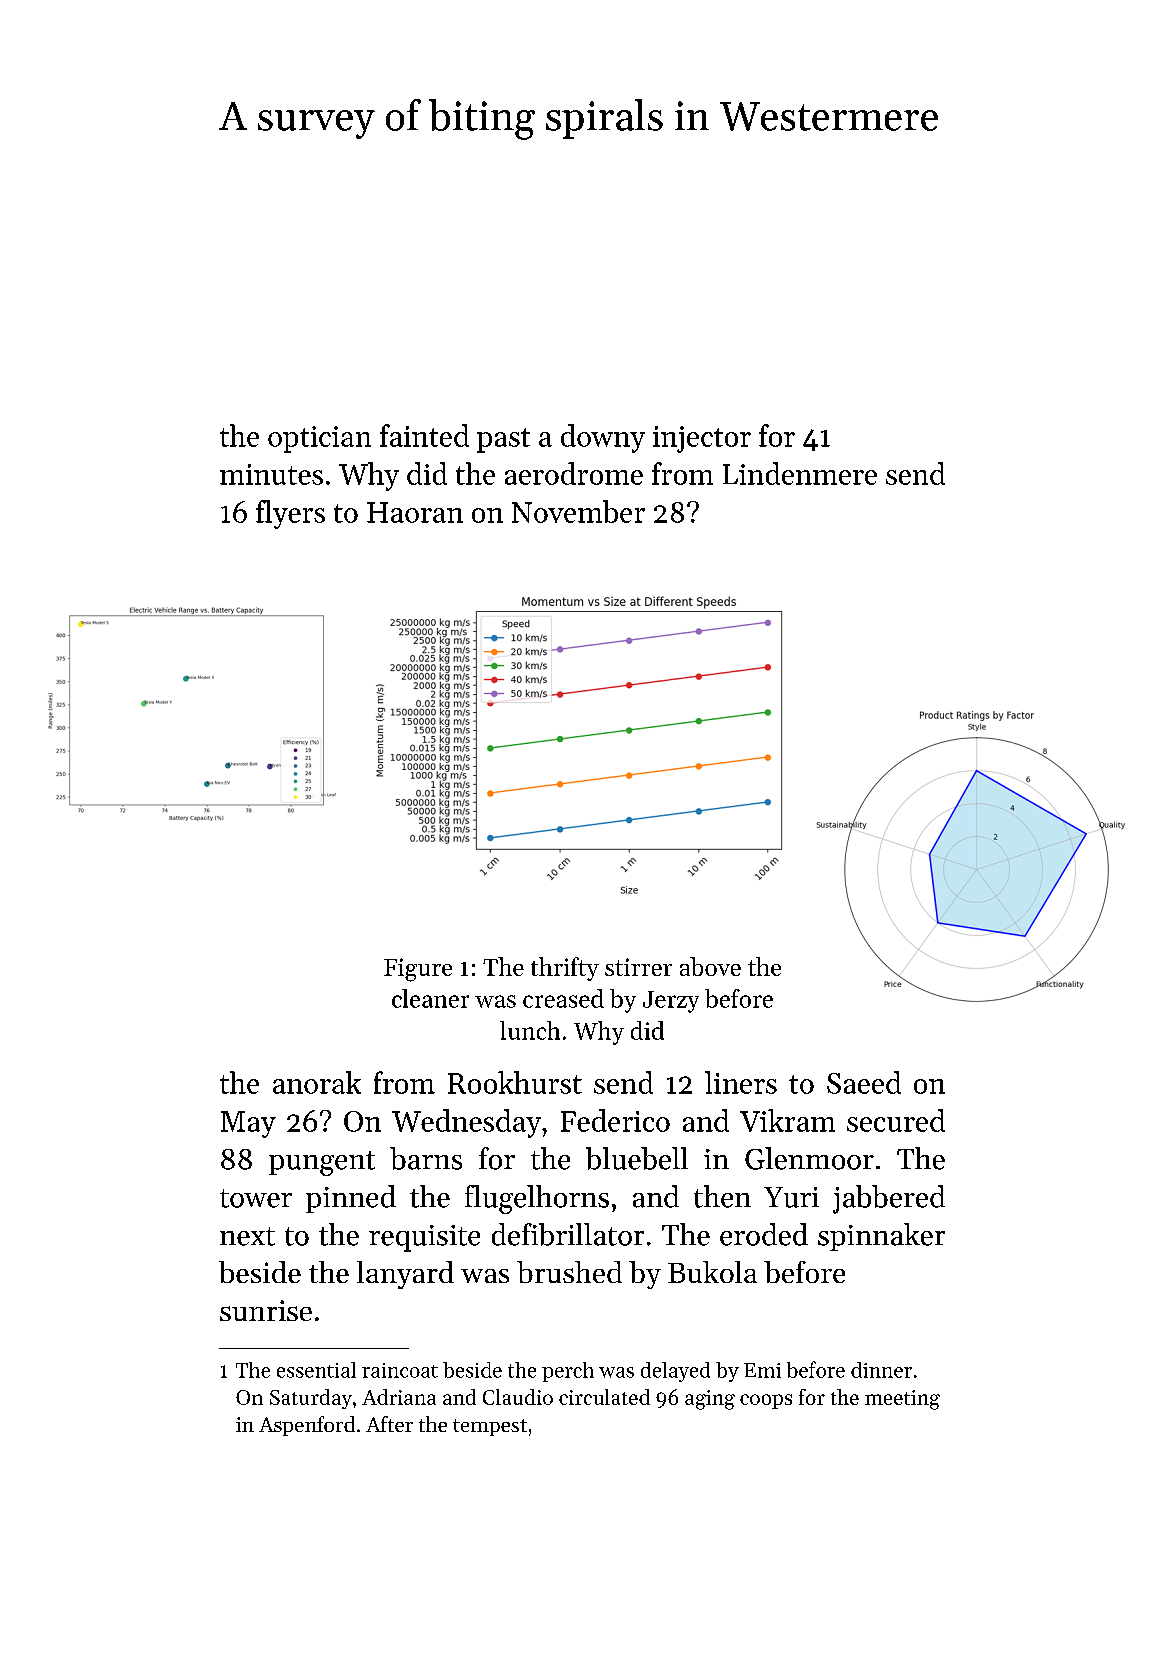 The height and width of the screenshot is (1654, 1165). What do you see at coordinates (290, 514) in the screenshot?
I see `flyers` at bounding box center [290, 514].
